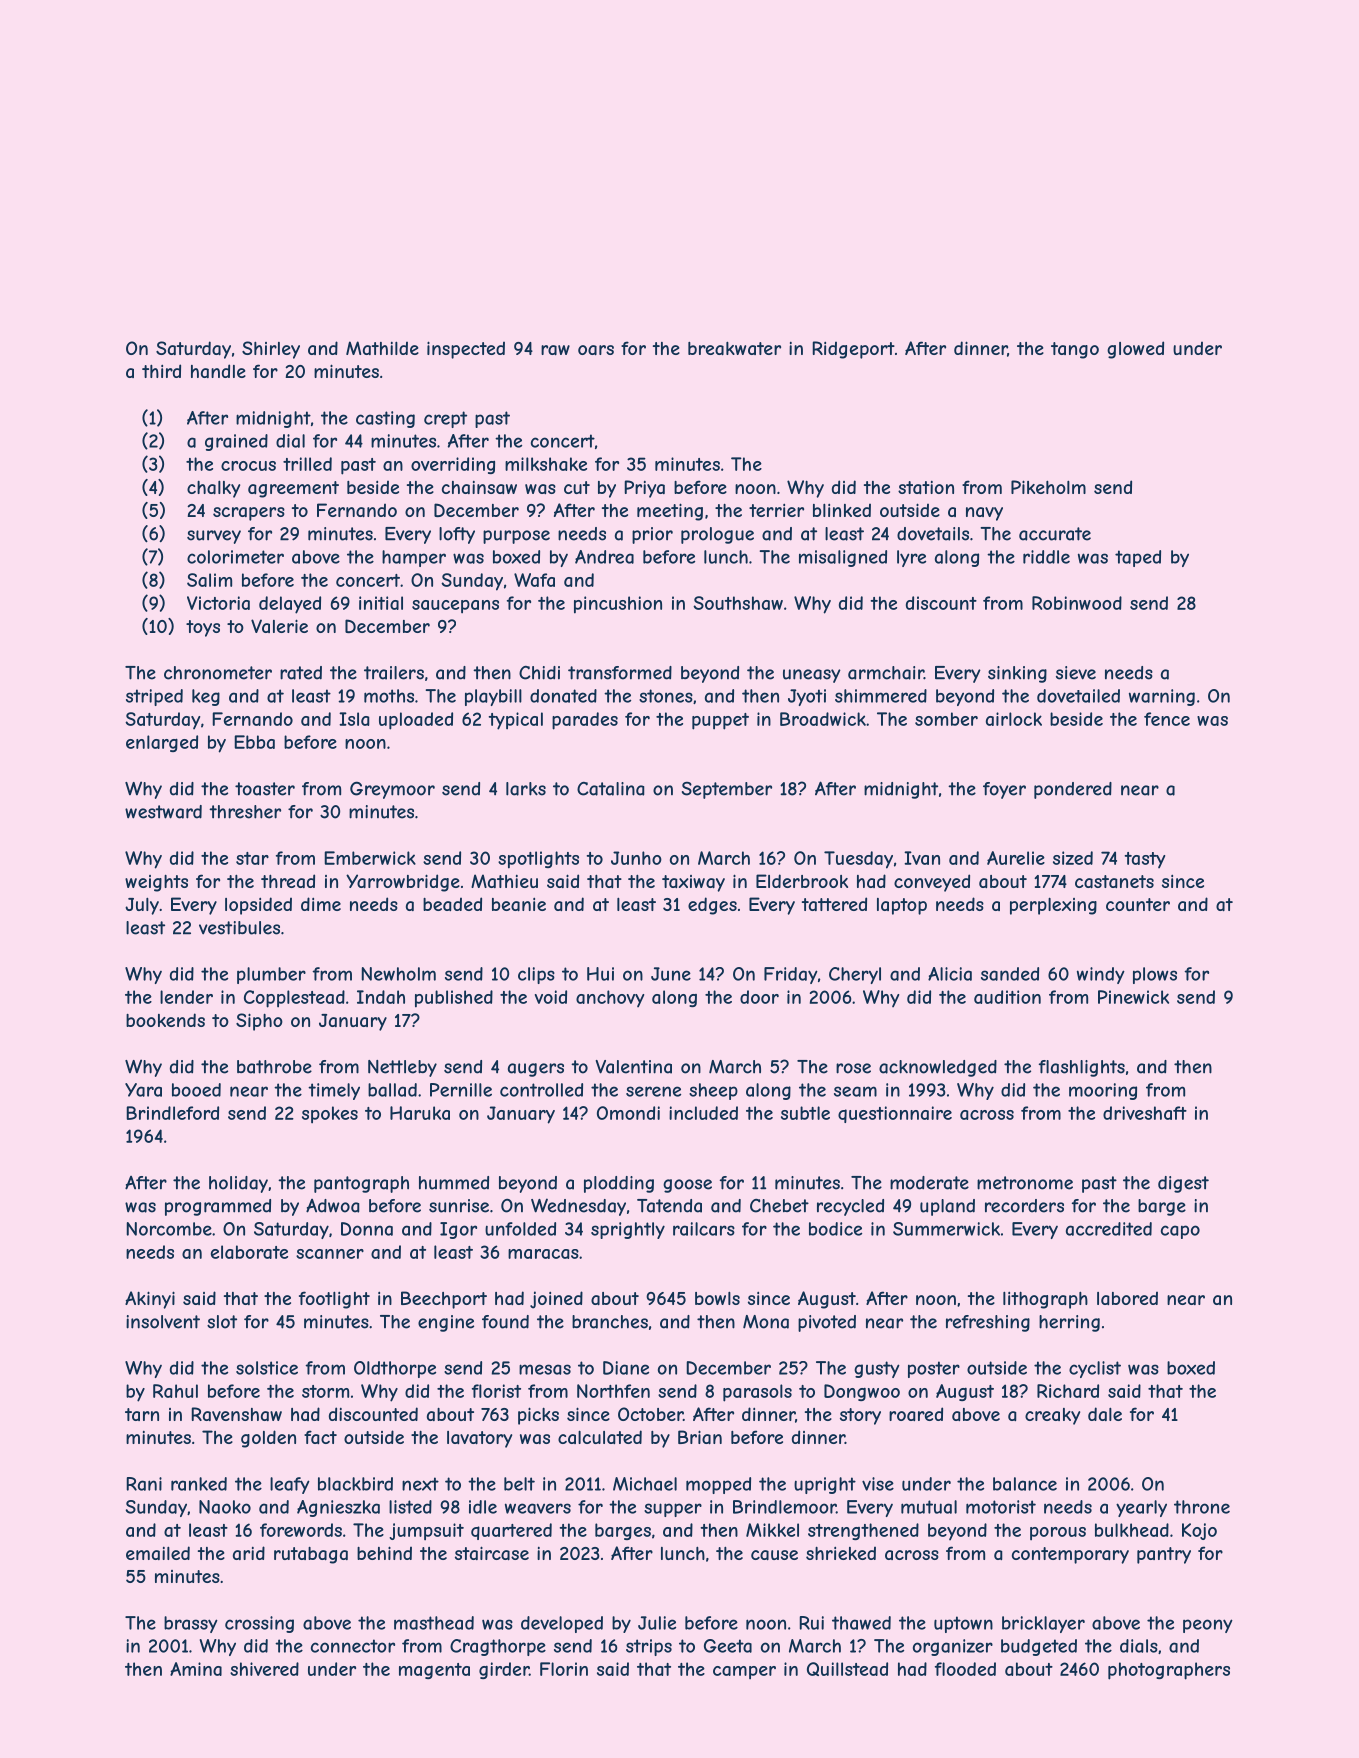 Image resolution: width=1359 pixels, height=1758 pixels. Describe the element at coordinates (1133, 997) in the screenshot. I see `Pinewick` at that location.
